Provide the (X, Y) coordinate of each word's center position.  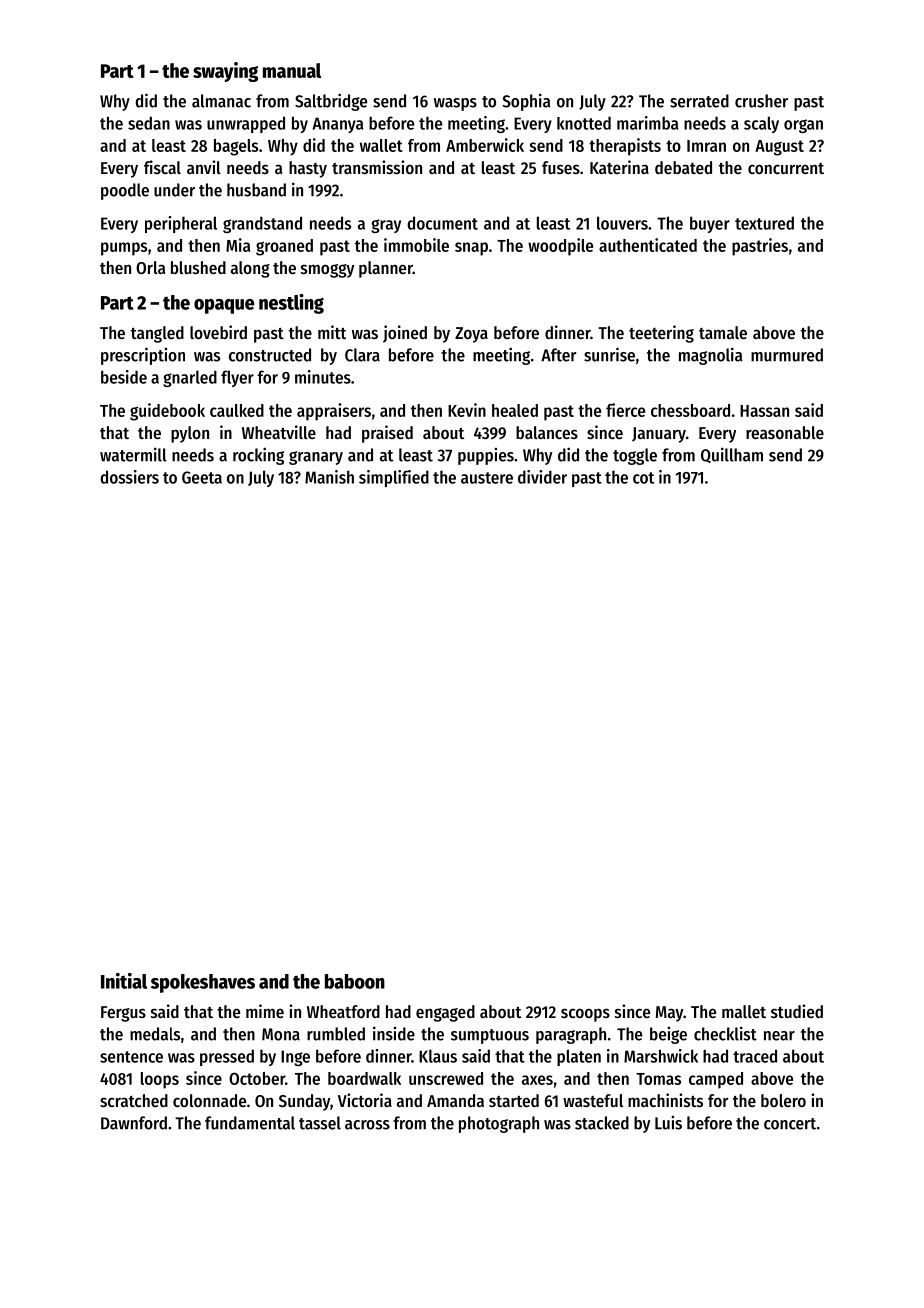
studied (797, 1011)
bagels (236, 147)
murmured (787, 355)
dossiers (129, 477)
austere (487, 478)
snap (471, 249)
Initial (124, 981)
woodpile (560, 247)
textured (764, 223)
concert (790, 1124)
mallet (744, 1011)
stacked (602, 1123)
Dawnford (134, 1123)
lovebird (218, 332)
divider (542, 477)
